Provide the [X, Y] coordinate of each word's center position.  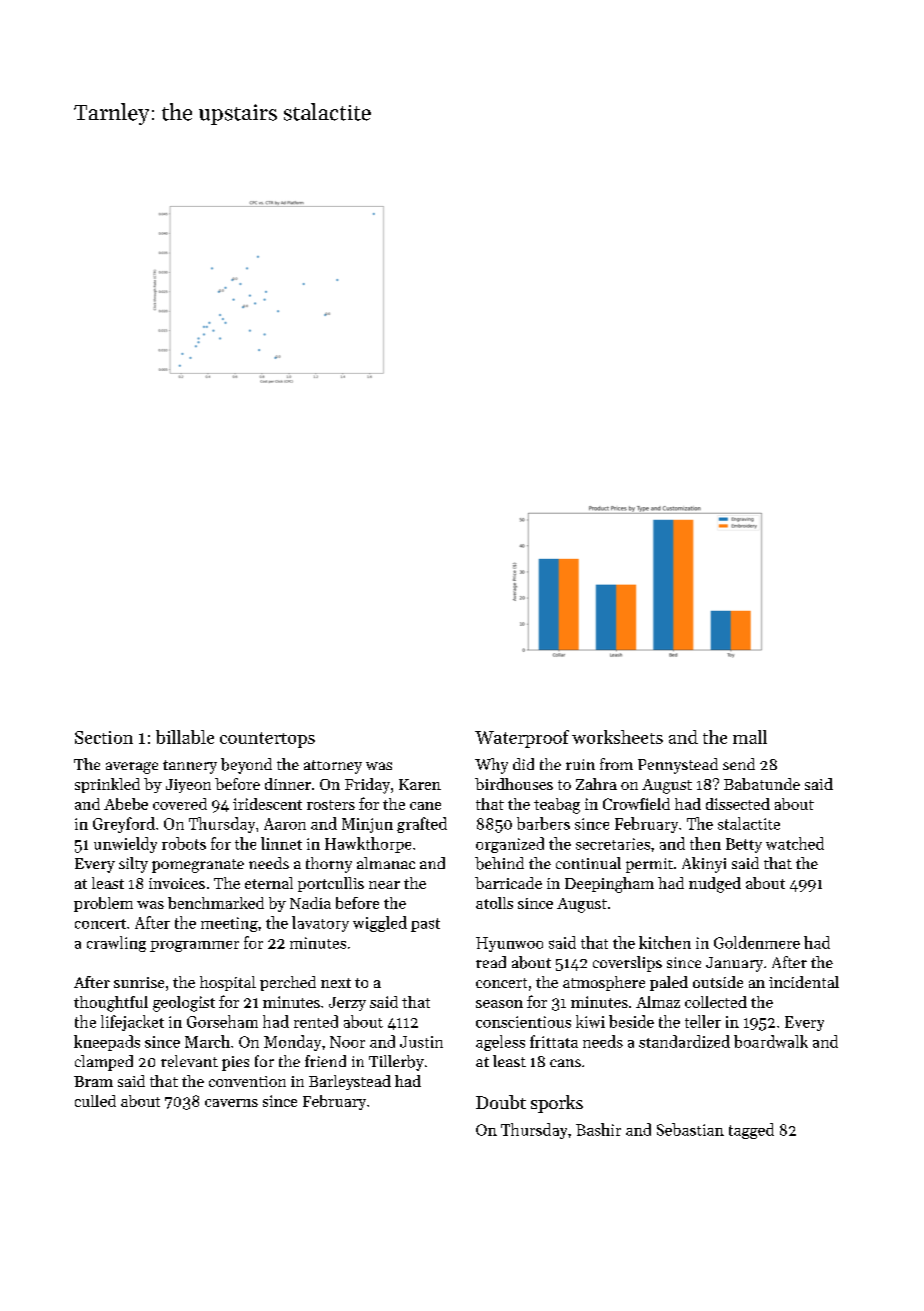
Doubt [501, 1102]
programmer [194, 946]
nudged [715, 885]
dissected [738, 804]
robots [184, 843]
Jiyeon [188, 786]
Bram [93, 1081]
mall [750, 737]
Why [491, 766]
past [425, 925]
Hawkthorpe [368, 845]
